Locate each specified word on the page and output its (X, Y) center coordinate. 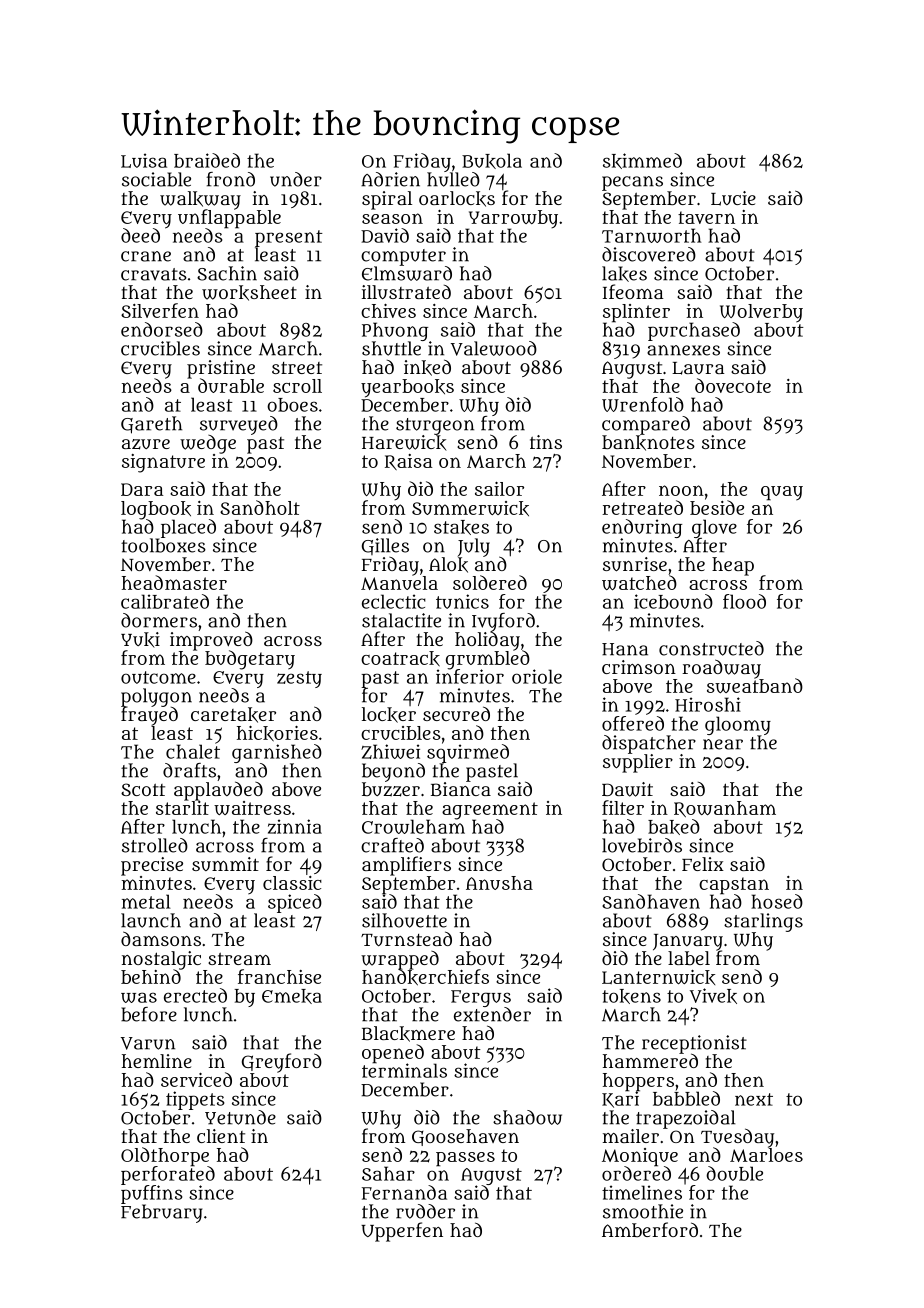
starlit (182, 808)
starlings (763, 922)
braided (207, 160)
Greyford (282, 1063)
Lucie (733, 198)
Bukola (492, 161)
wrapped (400, 960)
